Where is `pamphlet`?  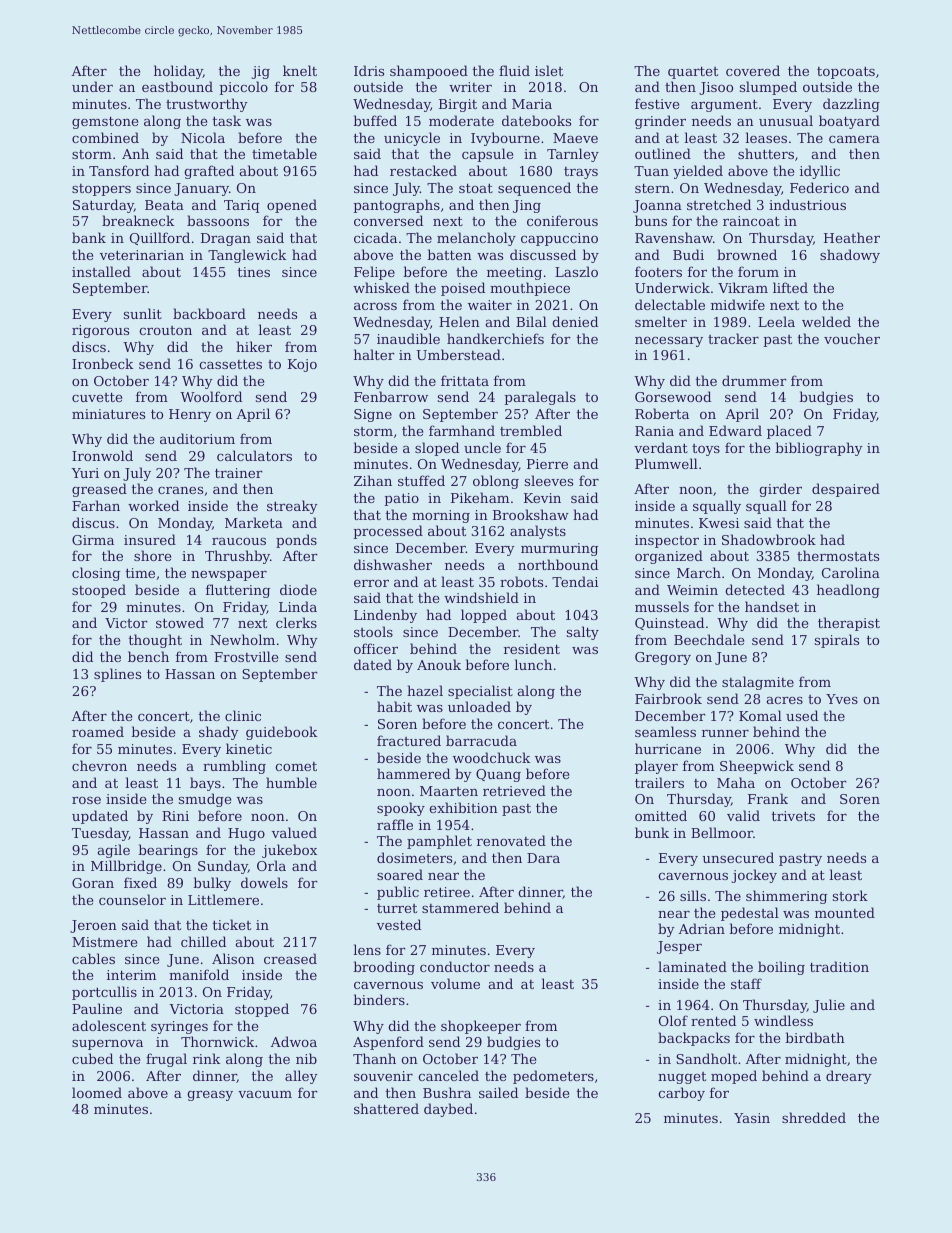
pamphlet is located at coordinates (439, 842).
